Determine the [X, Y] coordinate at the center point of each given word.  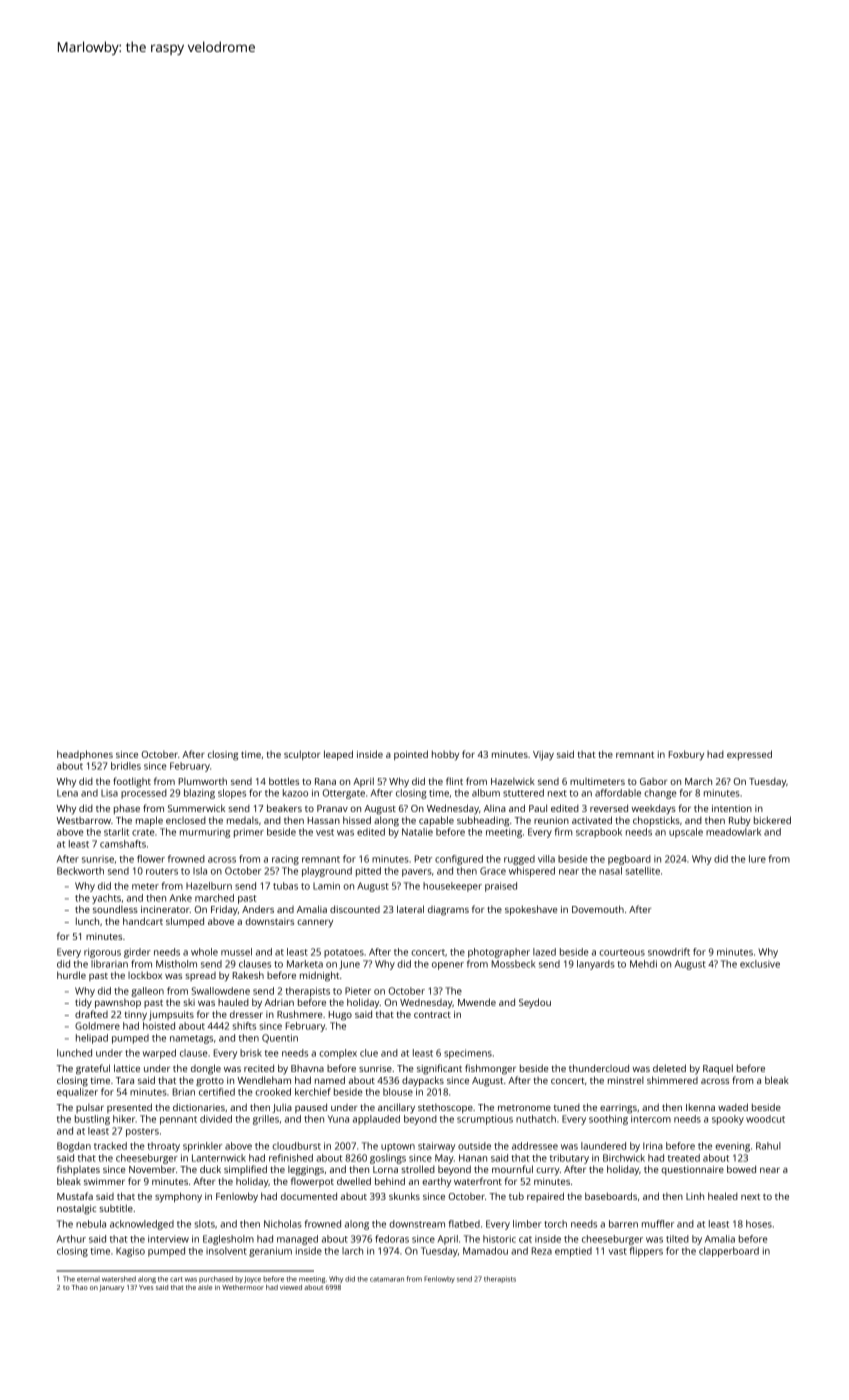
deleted [669, 1068]
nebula [91, 1224]
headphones [85, 755]
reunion [551, 820]
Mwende [477, 1002]
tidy [83, 1003]
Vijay [543, 756]
